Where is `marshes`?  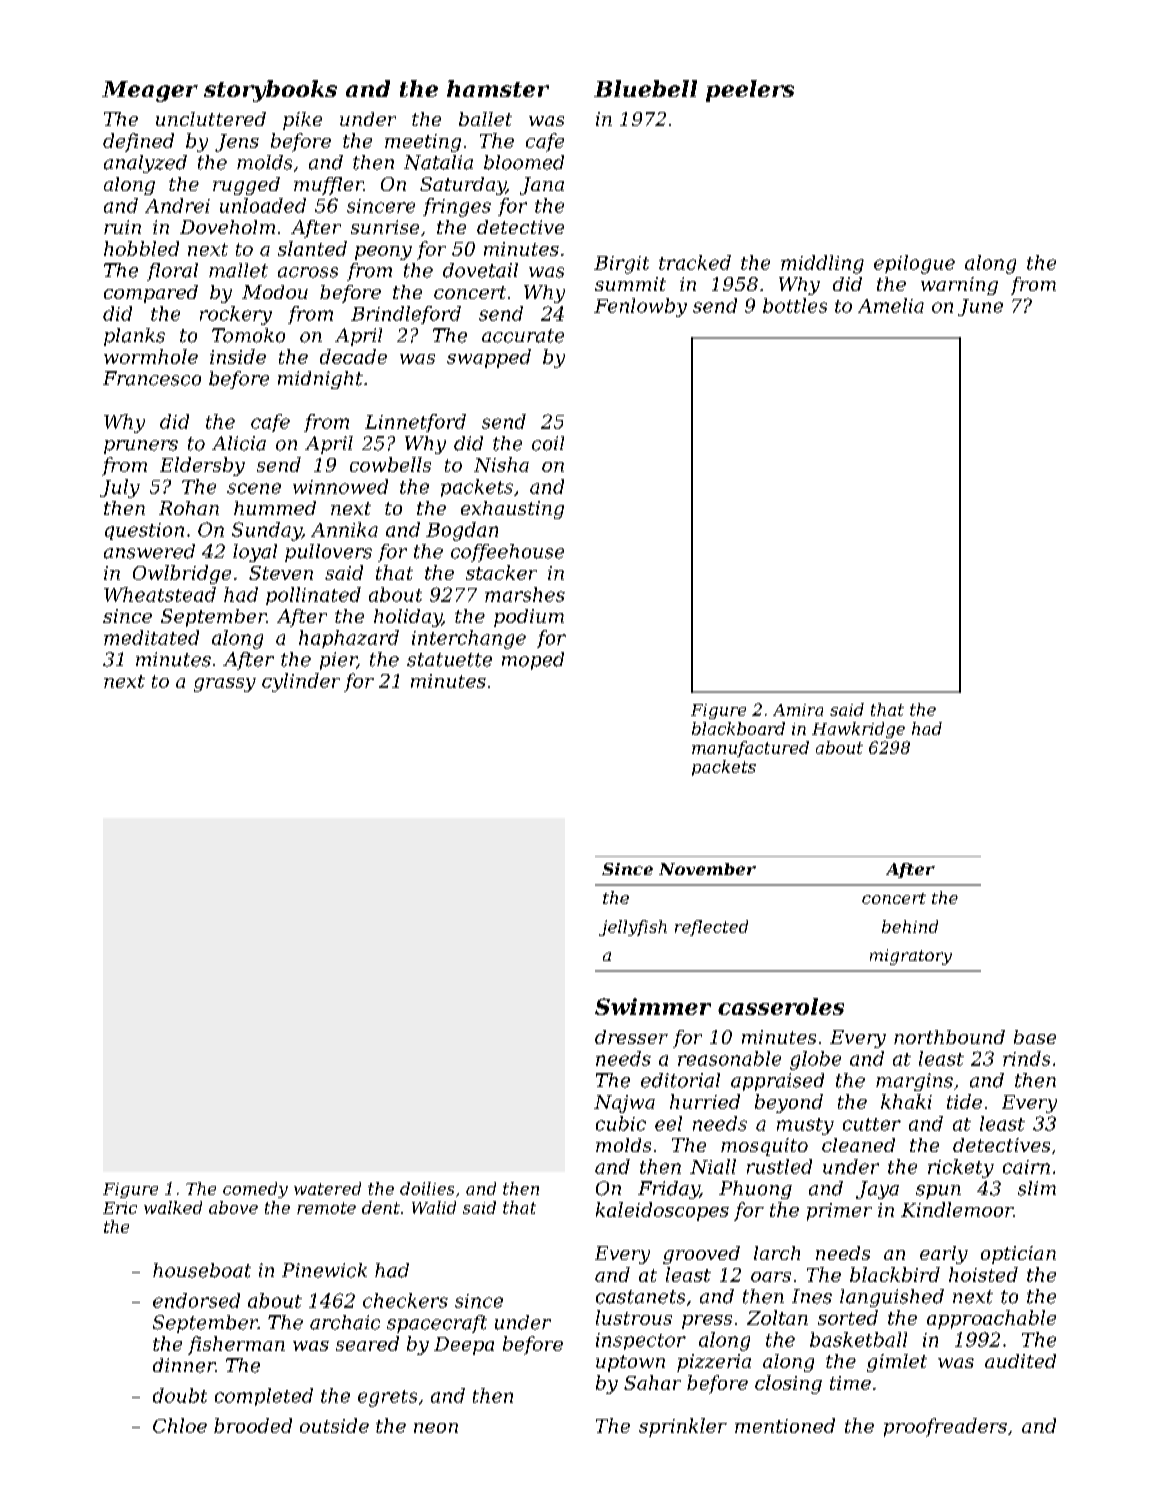
marshes is located at coordinates (525, 594).
